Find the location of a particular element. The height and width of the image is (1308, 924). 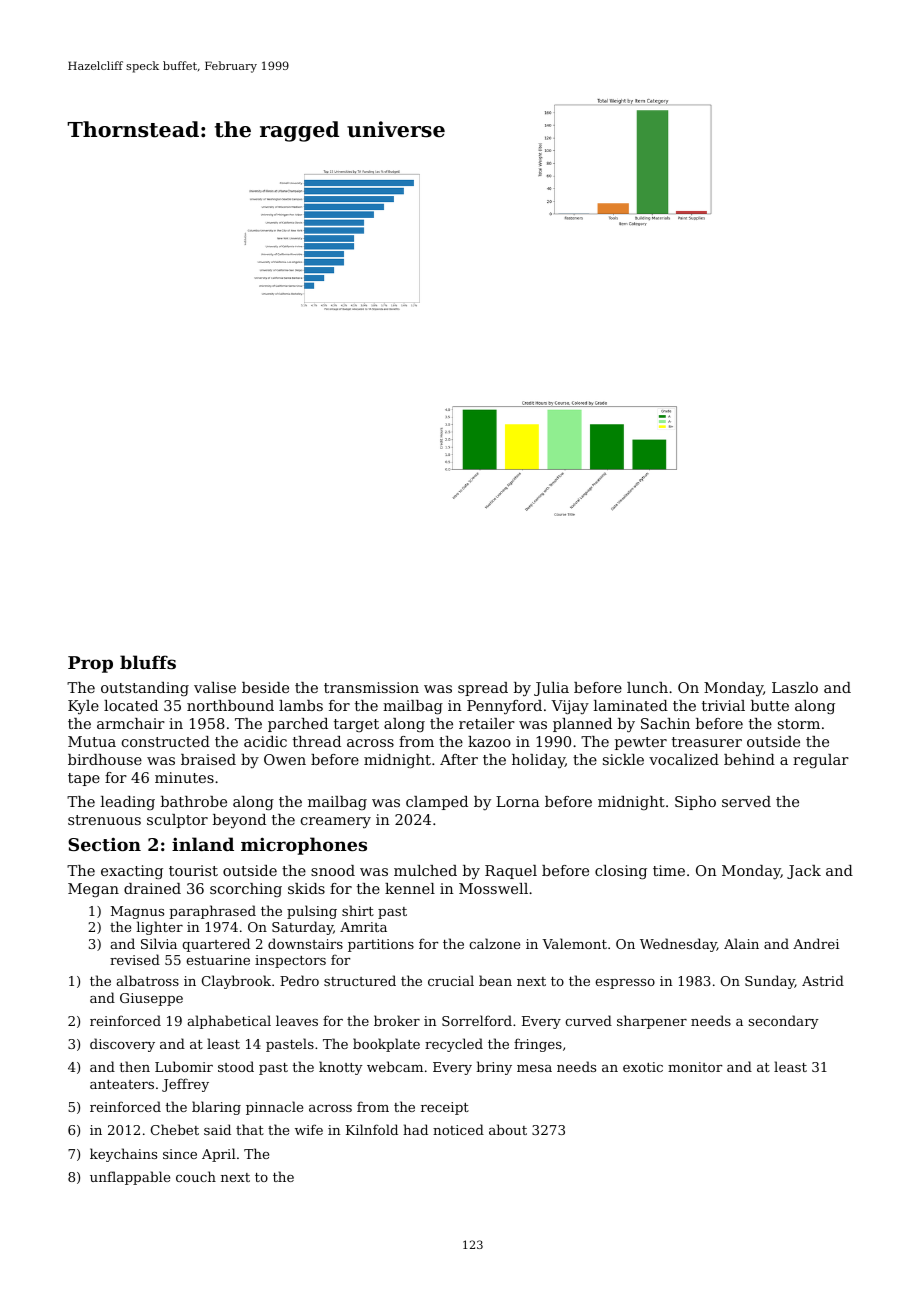

clamped is located at coordinates (437, 803).
